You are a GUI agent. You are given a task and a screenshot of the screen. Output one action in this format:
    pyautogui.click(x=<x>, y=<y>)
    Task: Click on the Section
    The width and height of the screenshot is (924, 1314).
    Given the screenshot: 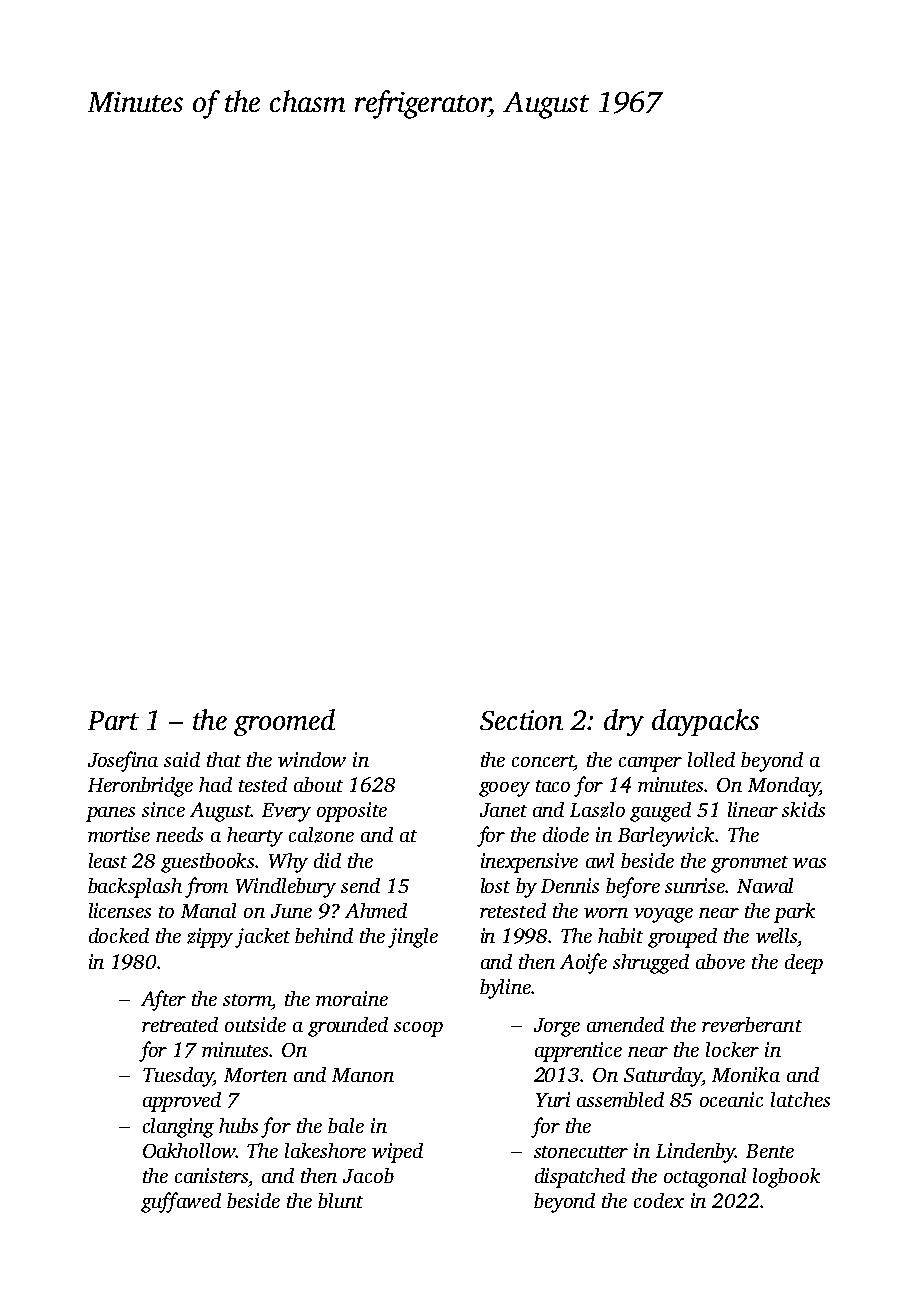 What is the action you would take?
    pyautogui.click(x=521, y=720)
